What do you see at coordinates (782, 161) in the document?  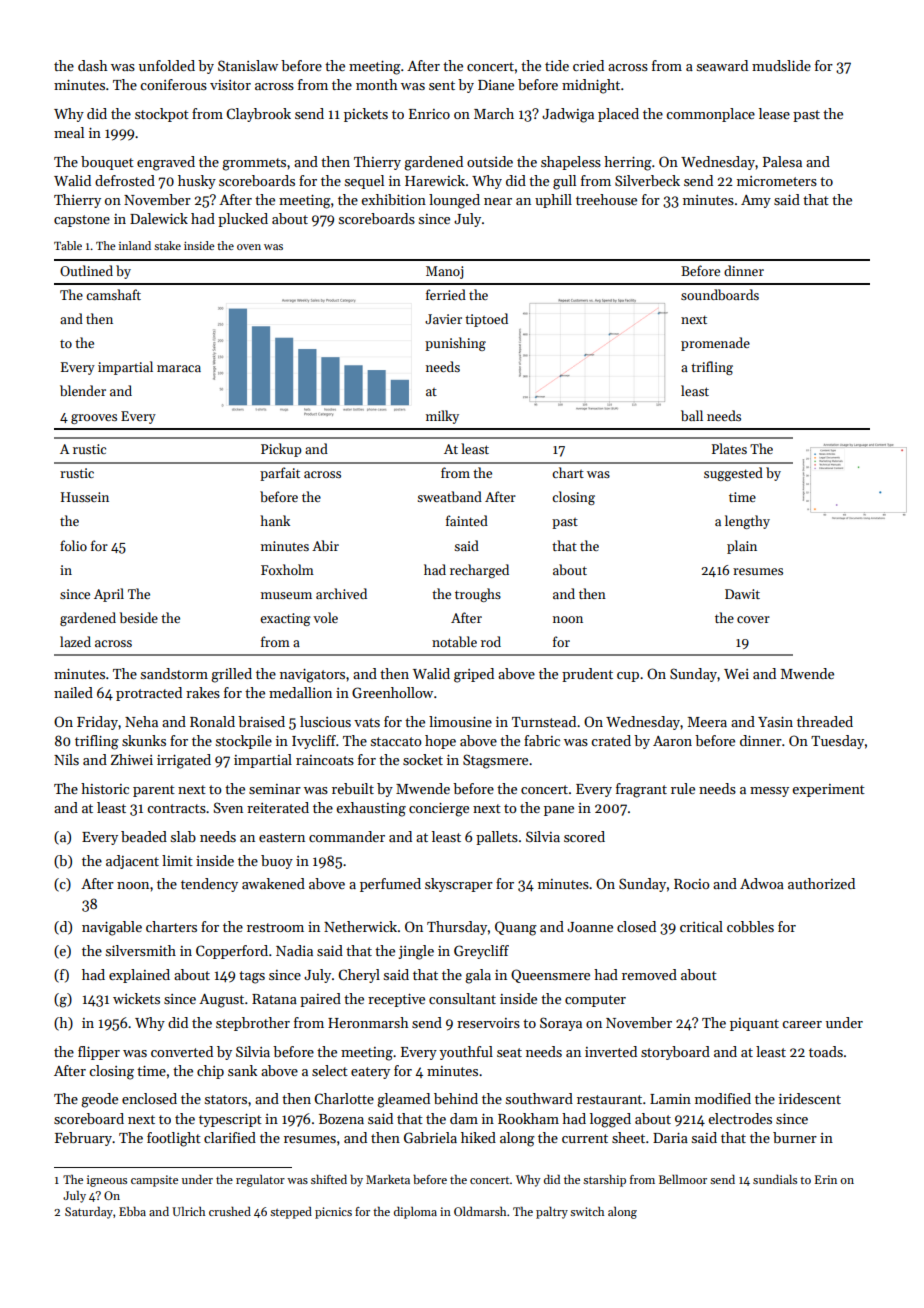 I see `Palesa` at bounding box center [782, 161].
